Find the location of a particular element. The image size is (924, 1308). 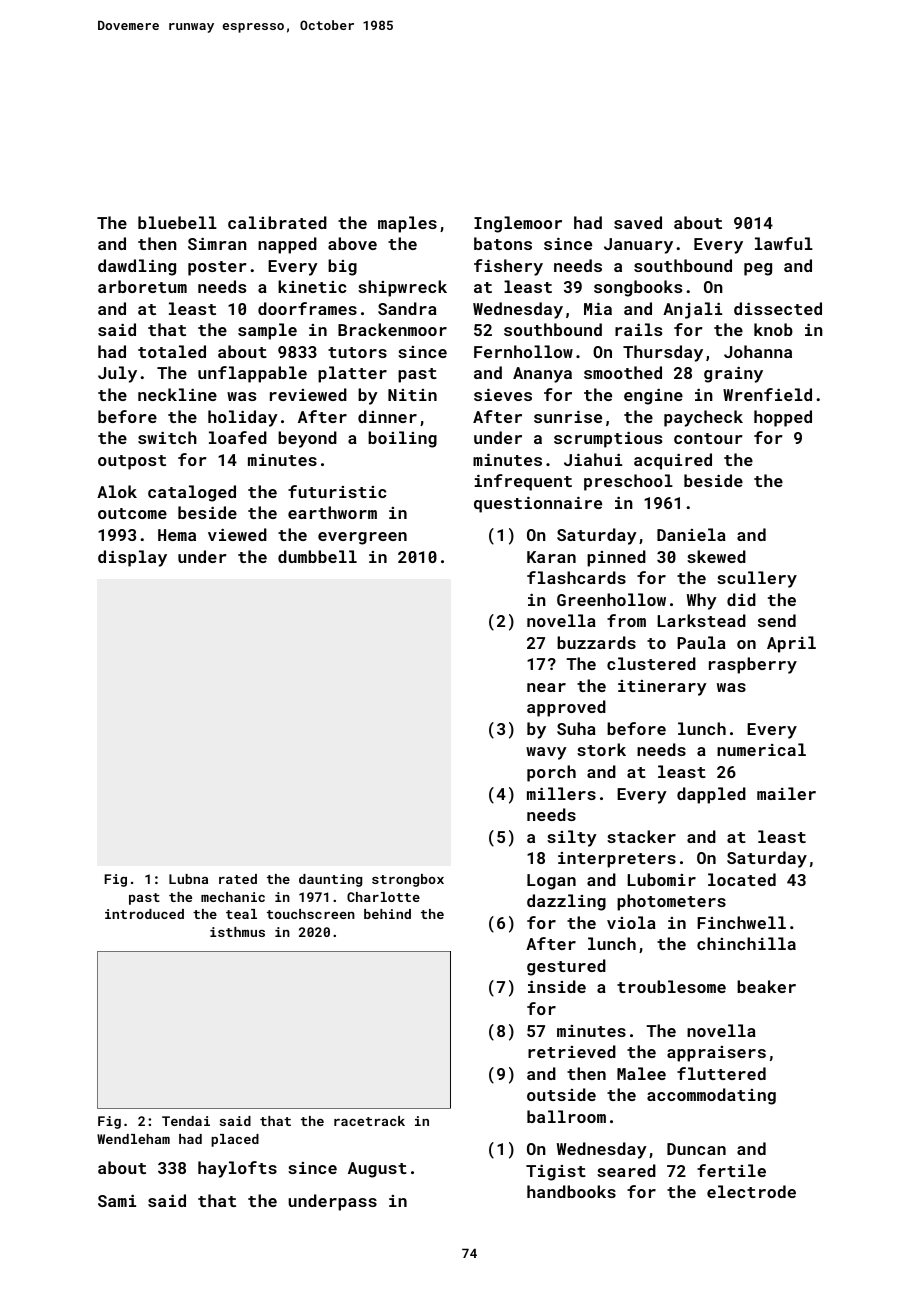

retrieved is located at coordinates (572, 1051).
